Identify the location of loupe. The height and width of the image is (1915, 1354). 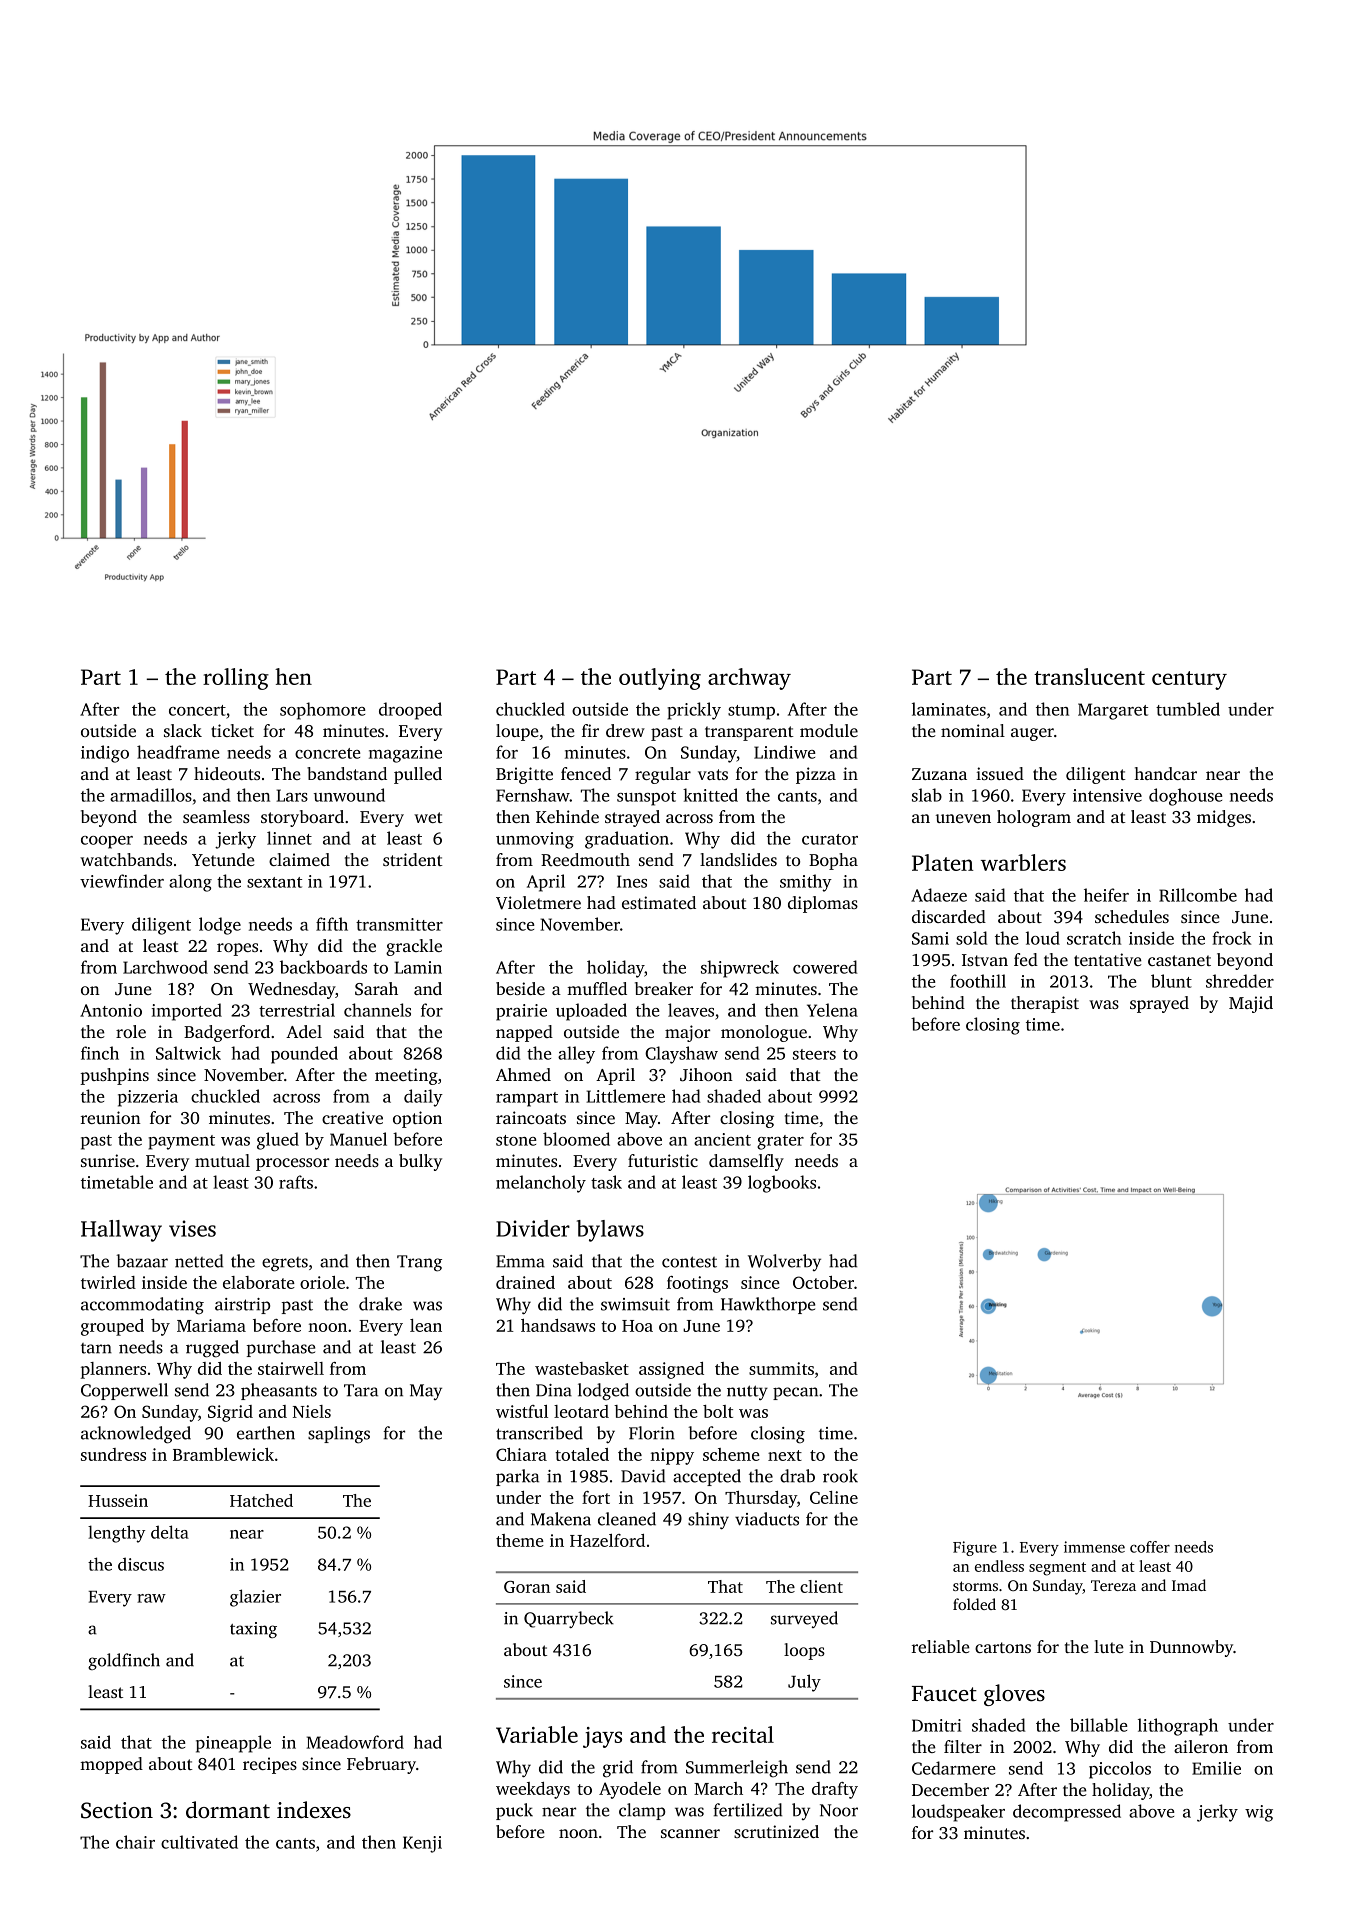
(517, 732).
